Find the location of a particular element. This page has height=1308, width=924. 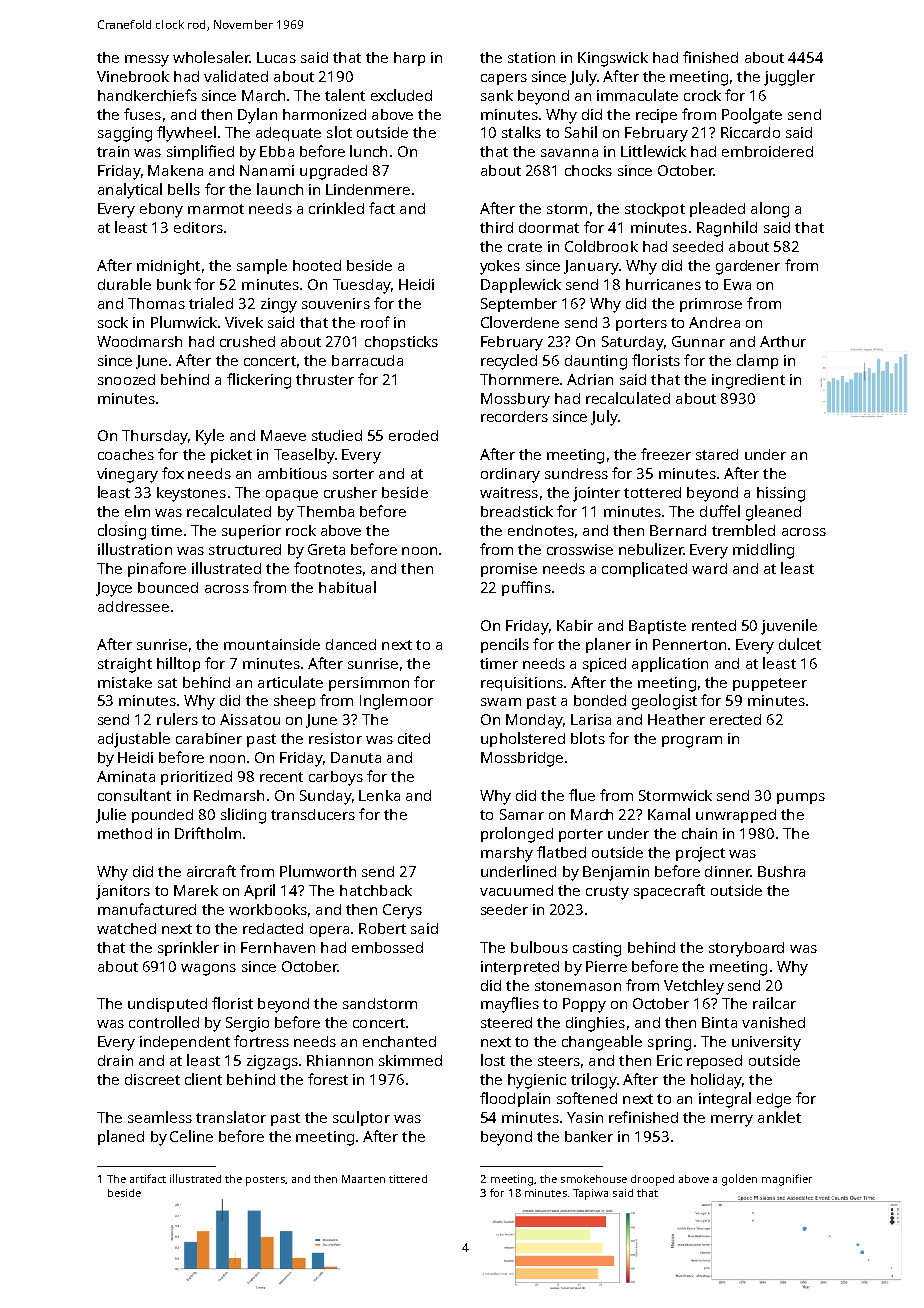

coaches is located at coordinates (126, 454).
